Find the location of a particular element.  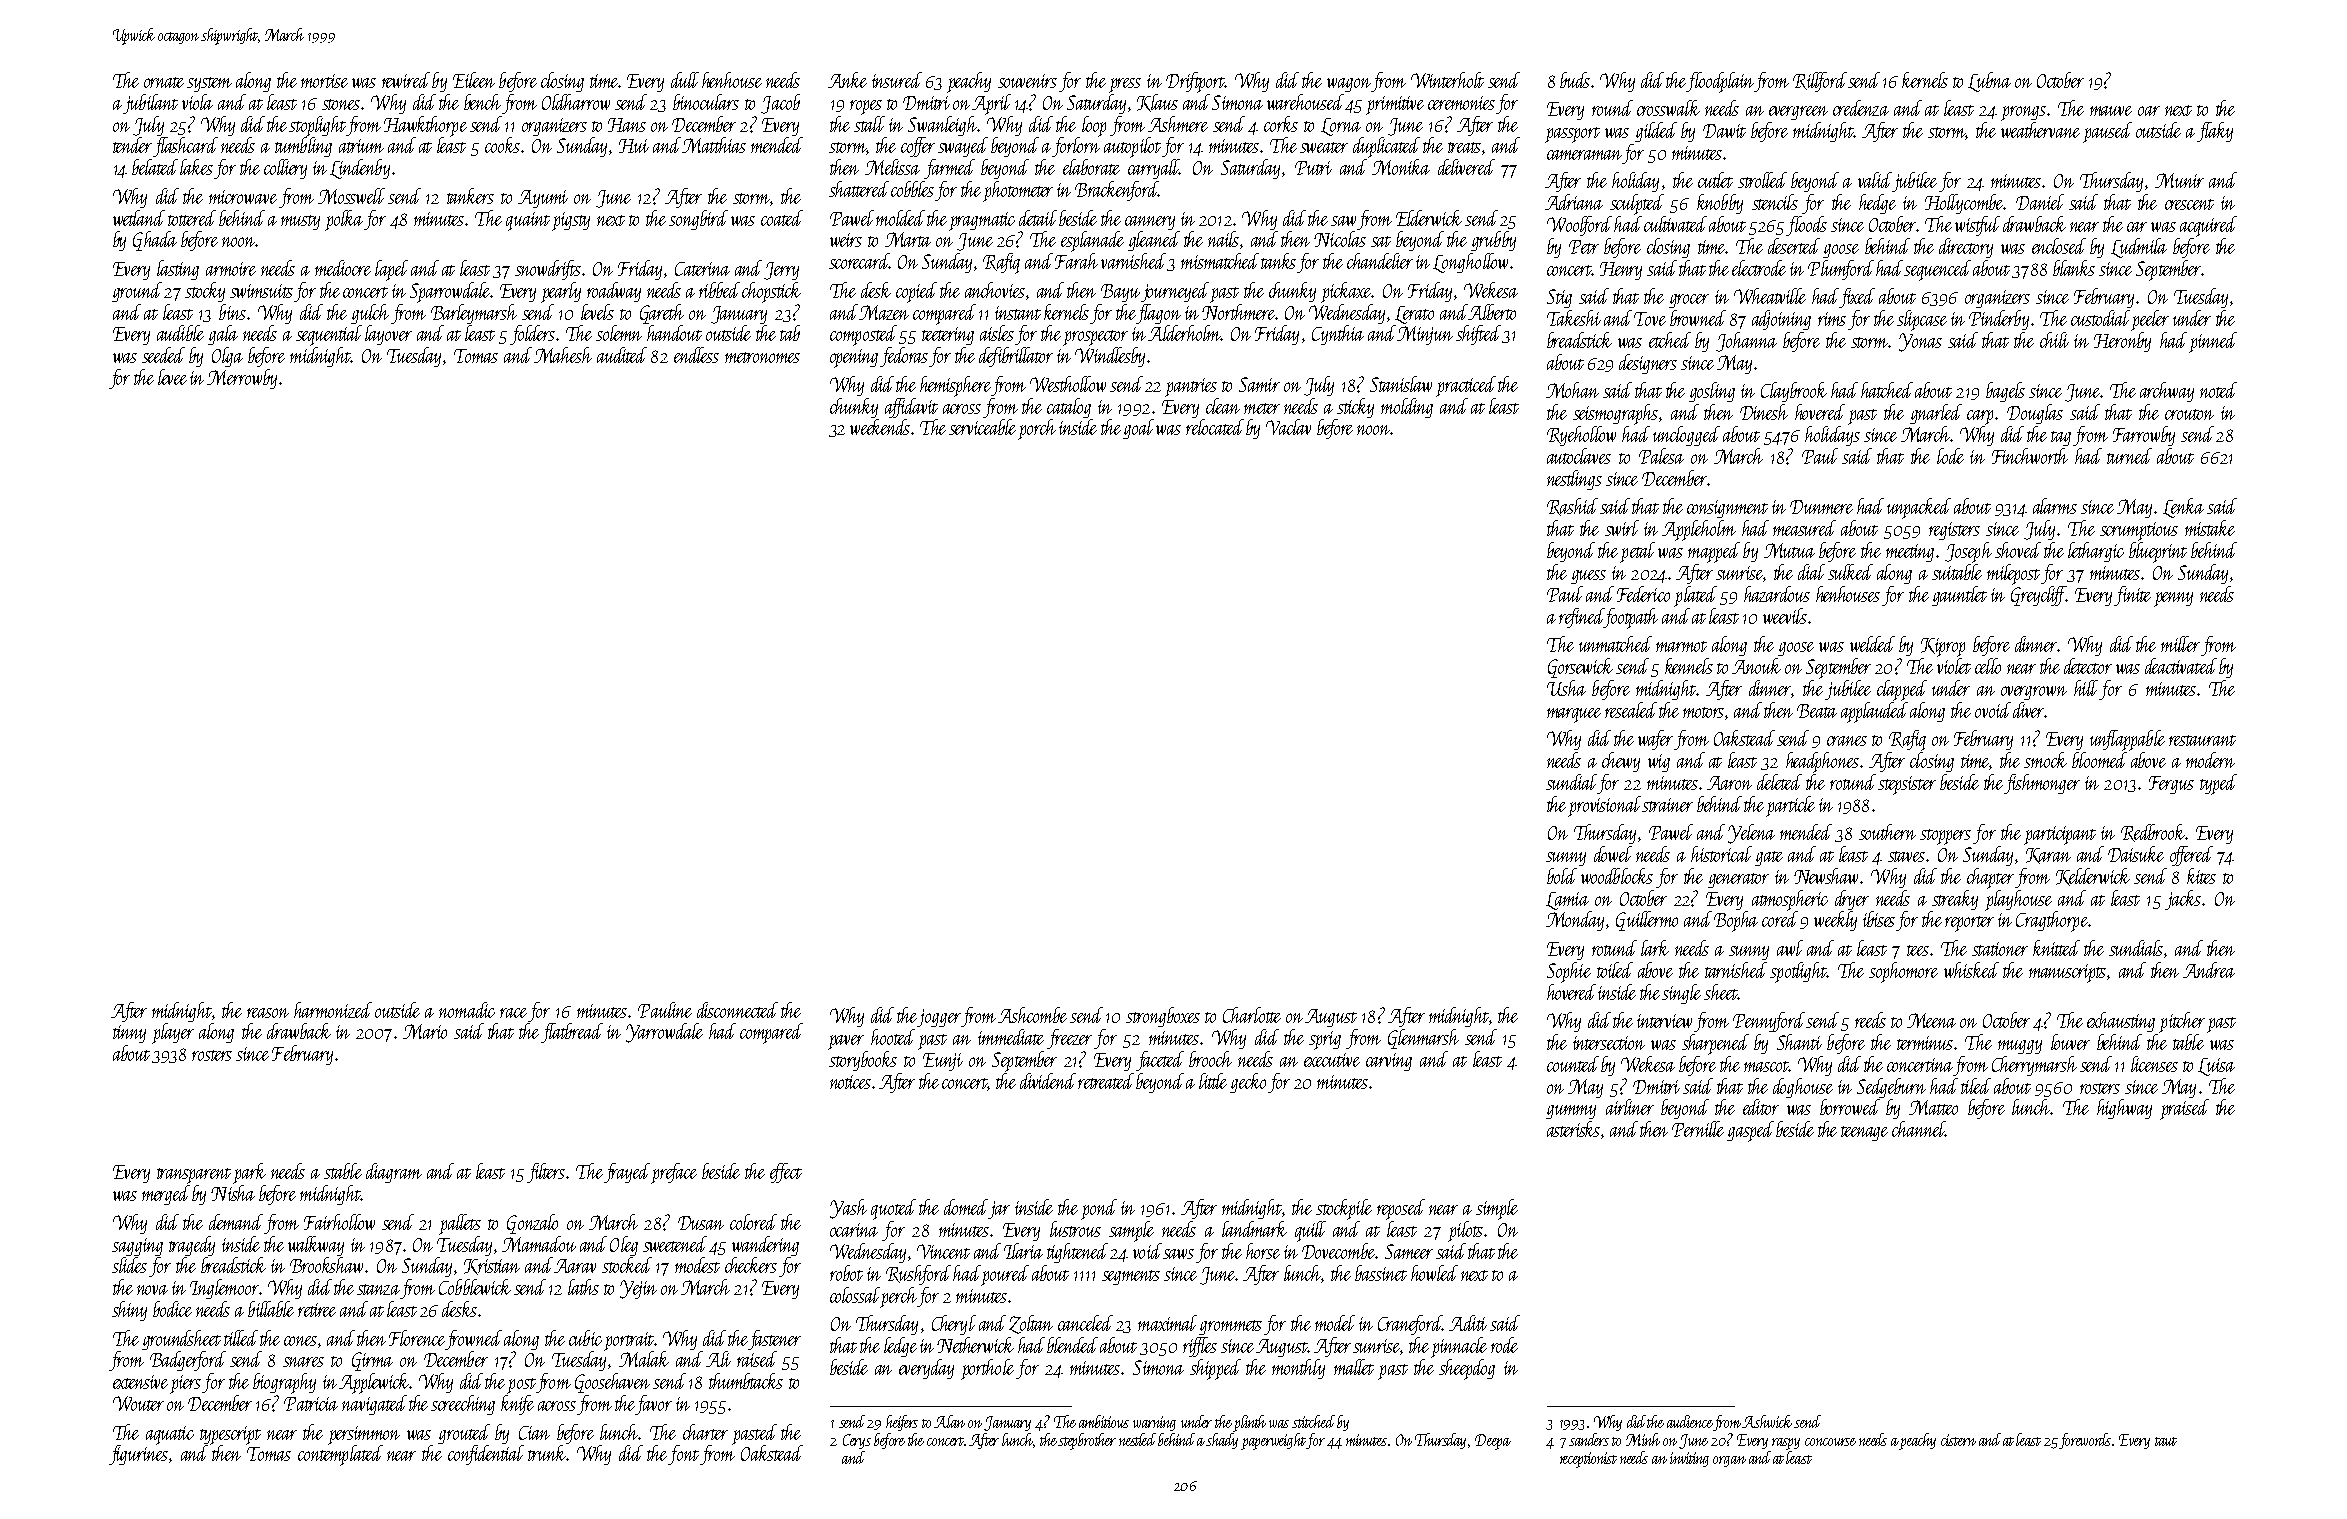

shifted is located at coordinates (1478, 335).
